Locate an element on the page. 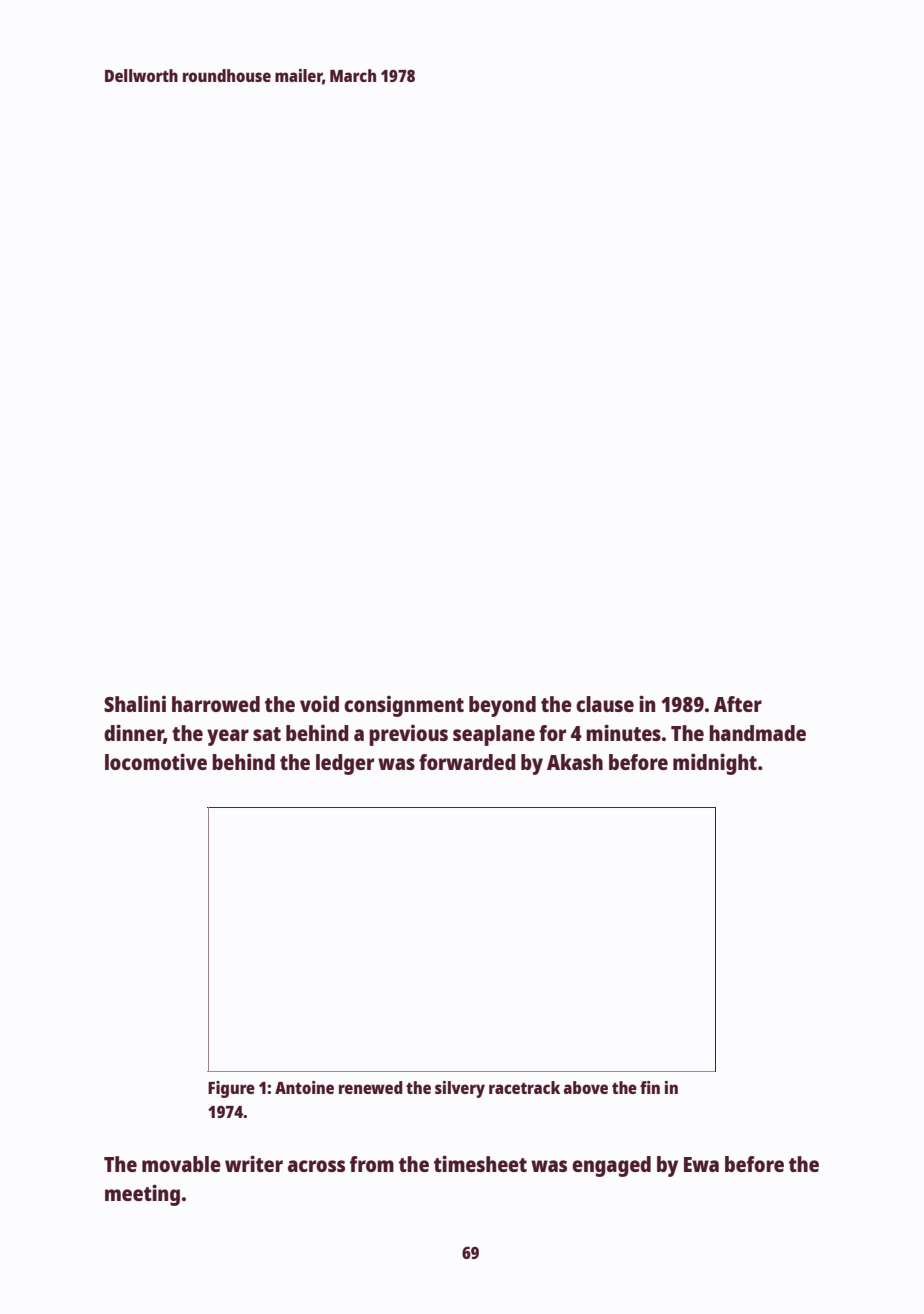 Image resolution: width=924 pixels, height=1314 pixels. handmade is located at coordinates (757, 733).
